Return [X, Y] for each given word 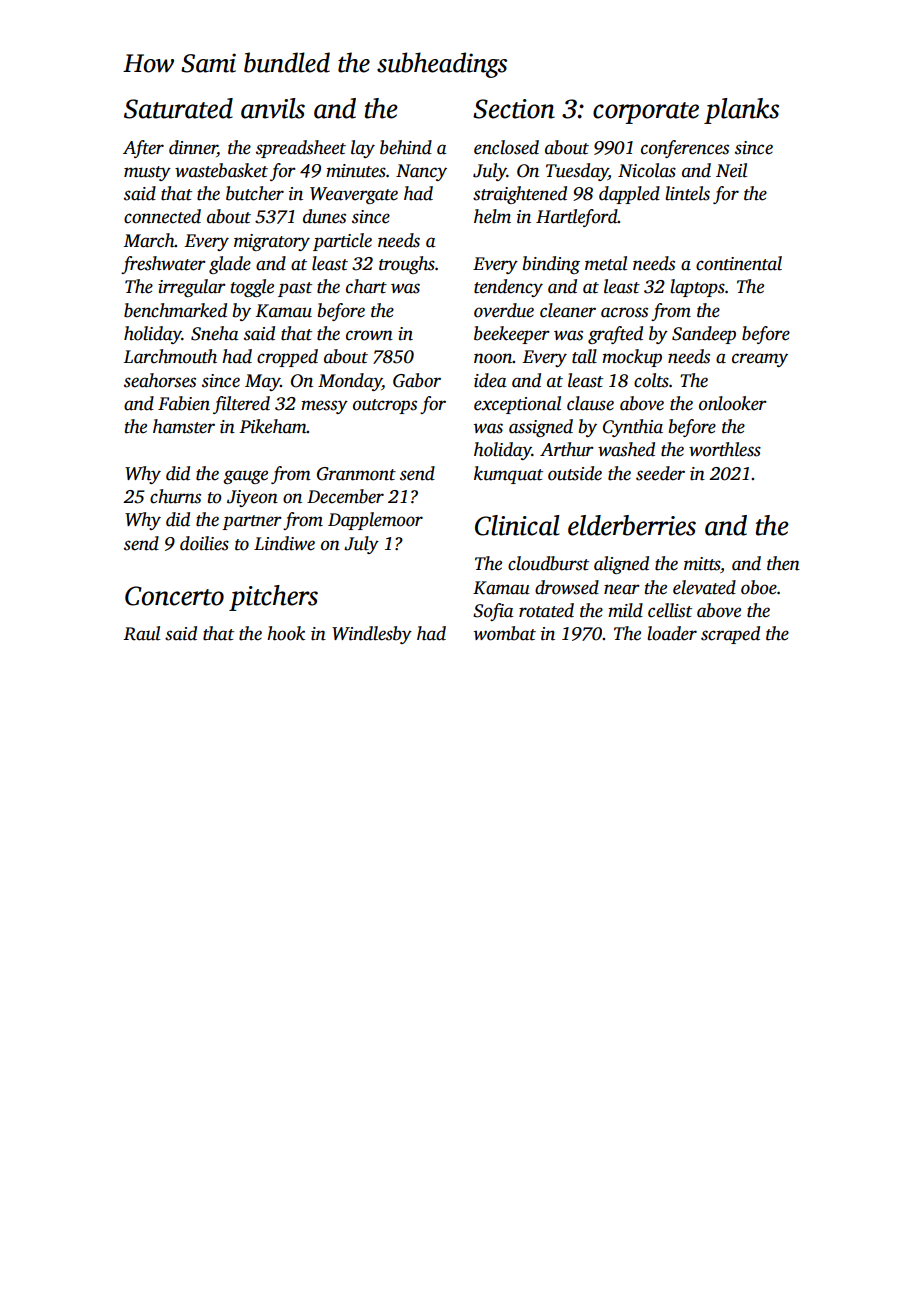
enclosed [506, 147]
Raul [141, 633]
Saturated [178, 108]
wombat [505, 633]
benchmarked [175, 310]
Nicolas [647, 170]
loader [672, 633]
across [624, 312]
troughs [407, 265]
